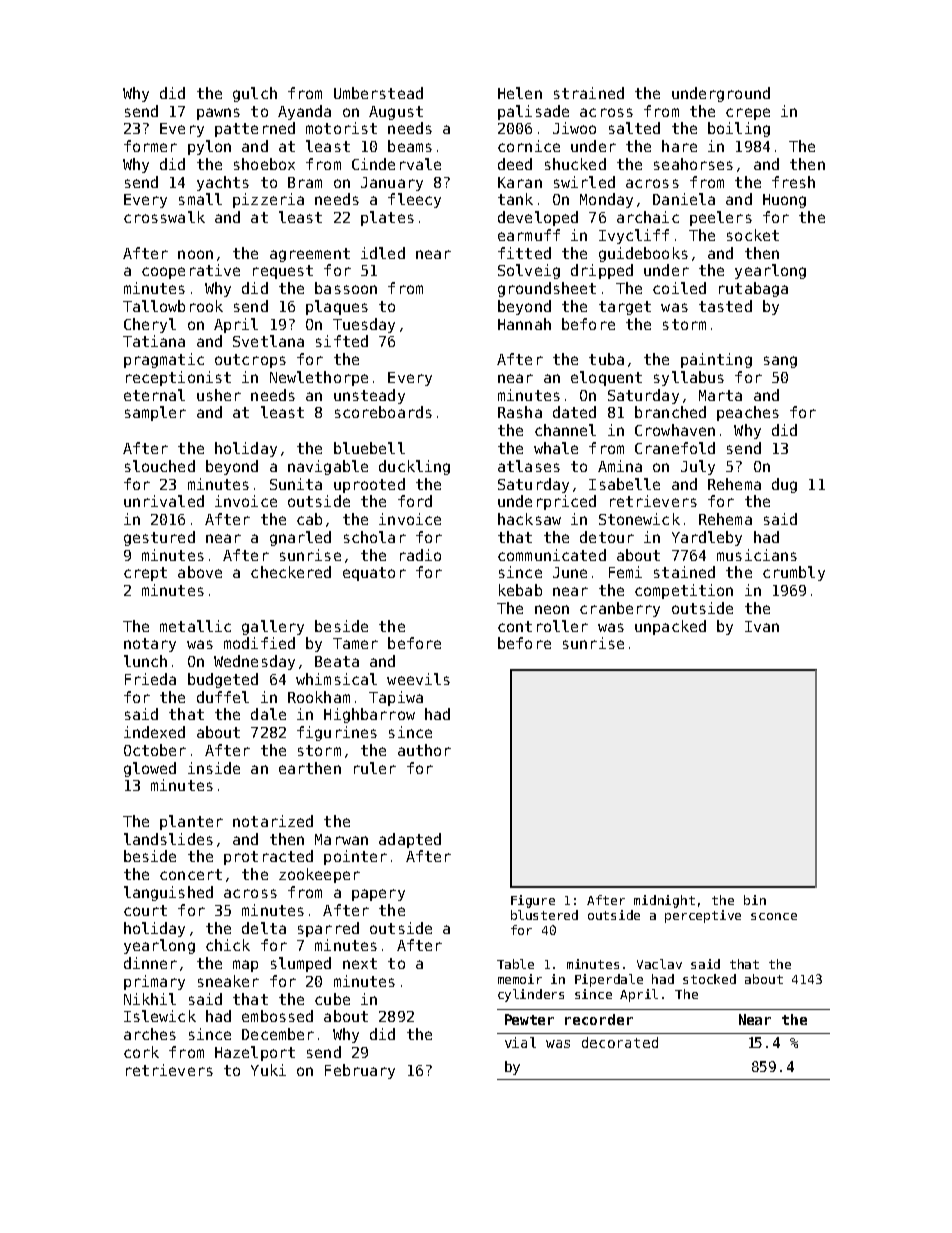  I want to click on musicians, so click(757, 555).
